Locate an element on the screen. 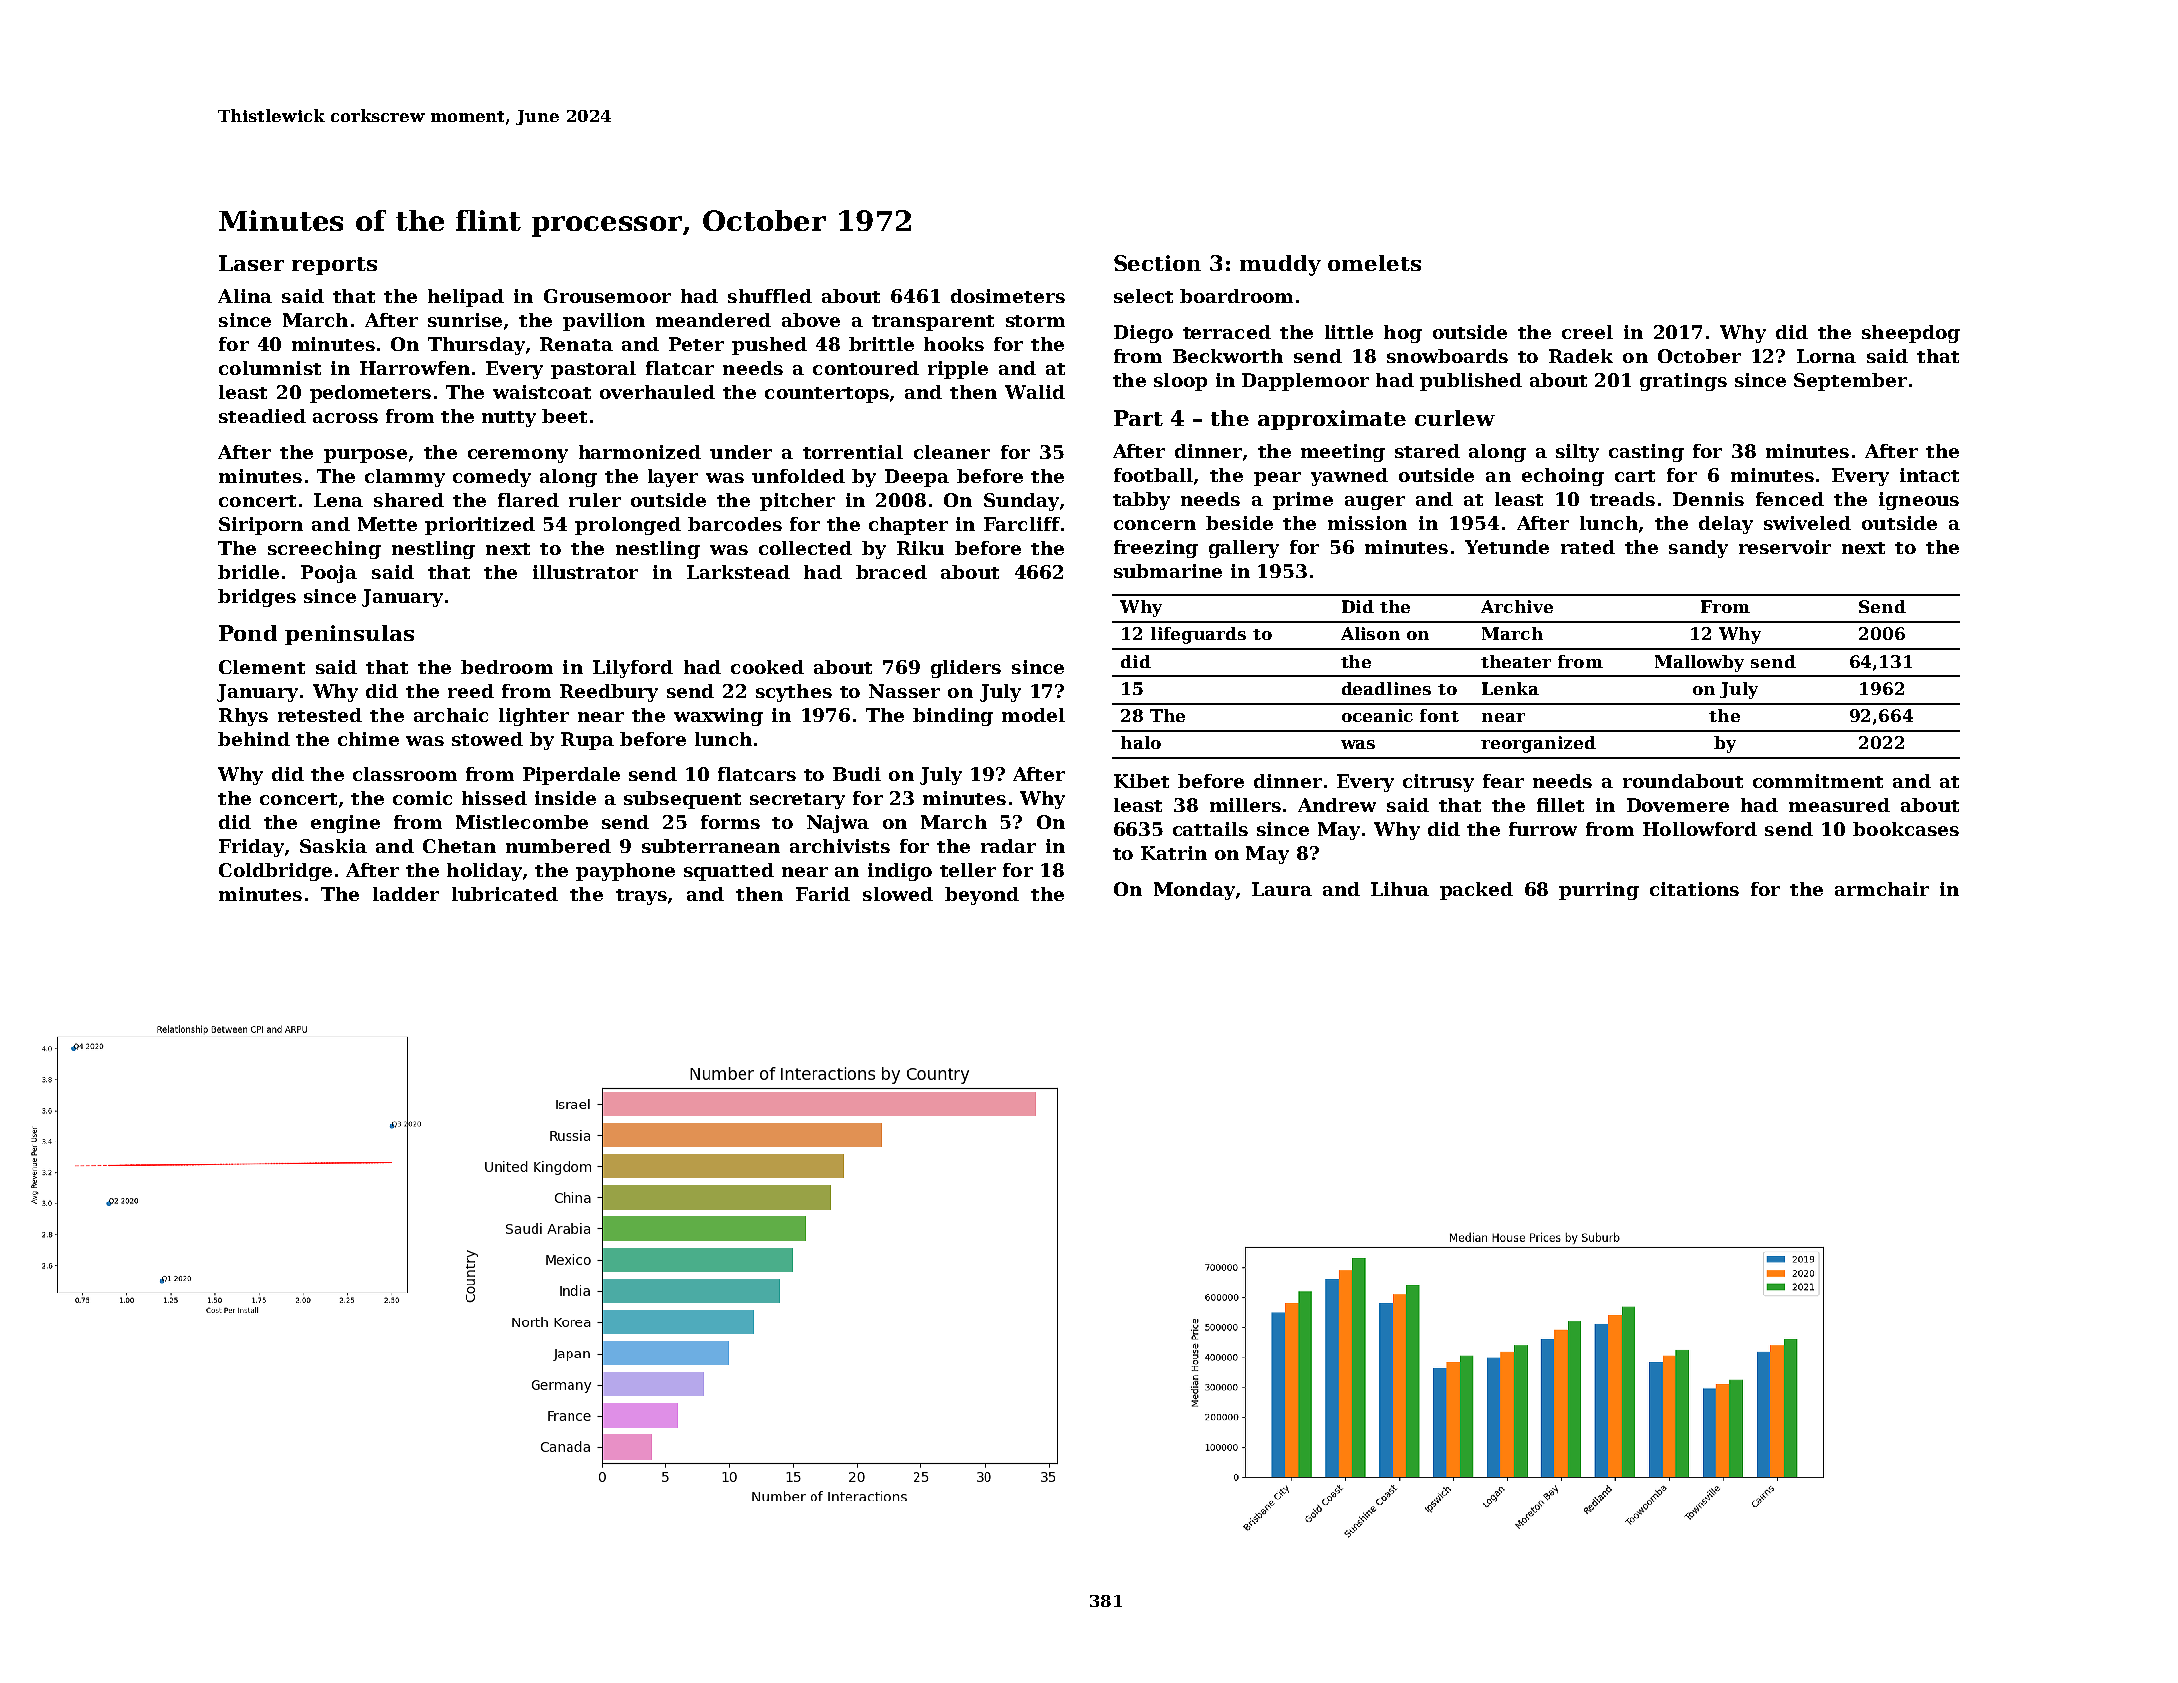 The width and height of the screenshot is (2178, 1683). creel is located at coordinates (1587, 332).
